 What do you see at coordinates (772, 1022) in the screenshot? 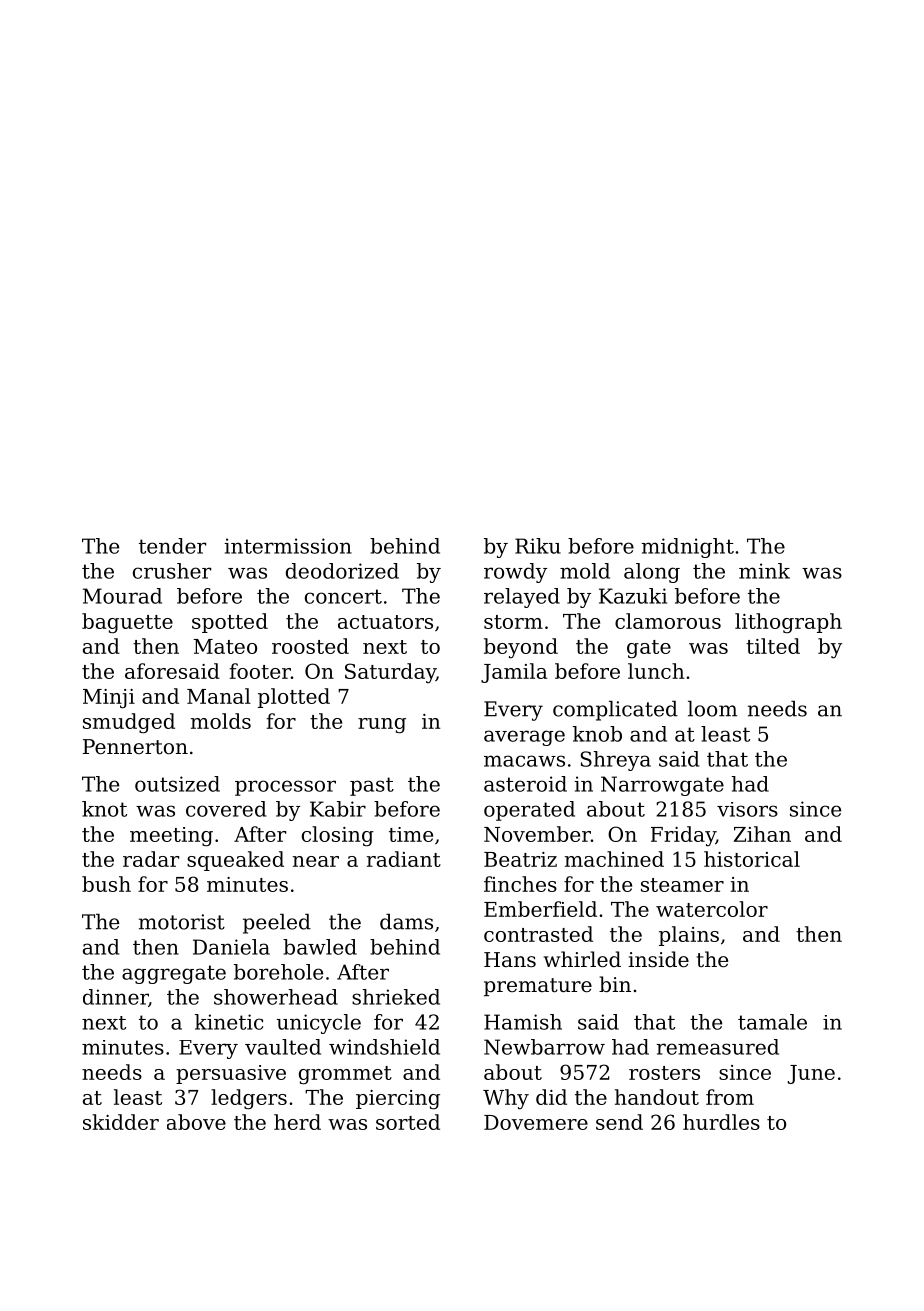
I see `tamale` at bounding box center [772, 1022].
